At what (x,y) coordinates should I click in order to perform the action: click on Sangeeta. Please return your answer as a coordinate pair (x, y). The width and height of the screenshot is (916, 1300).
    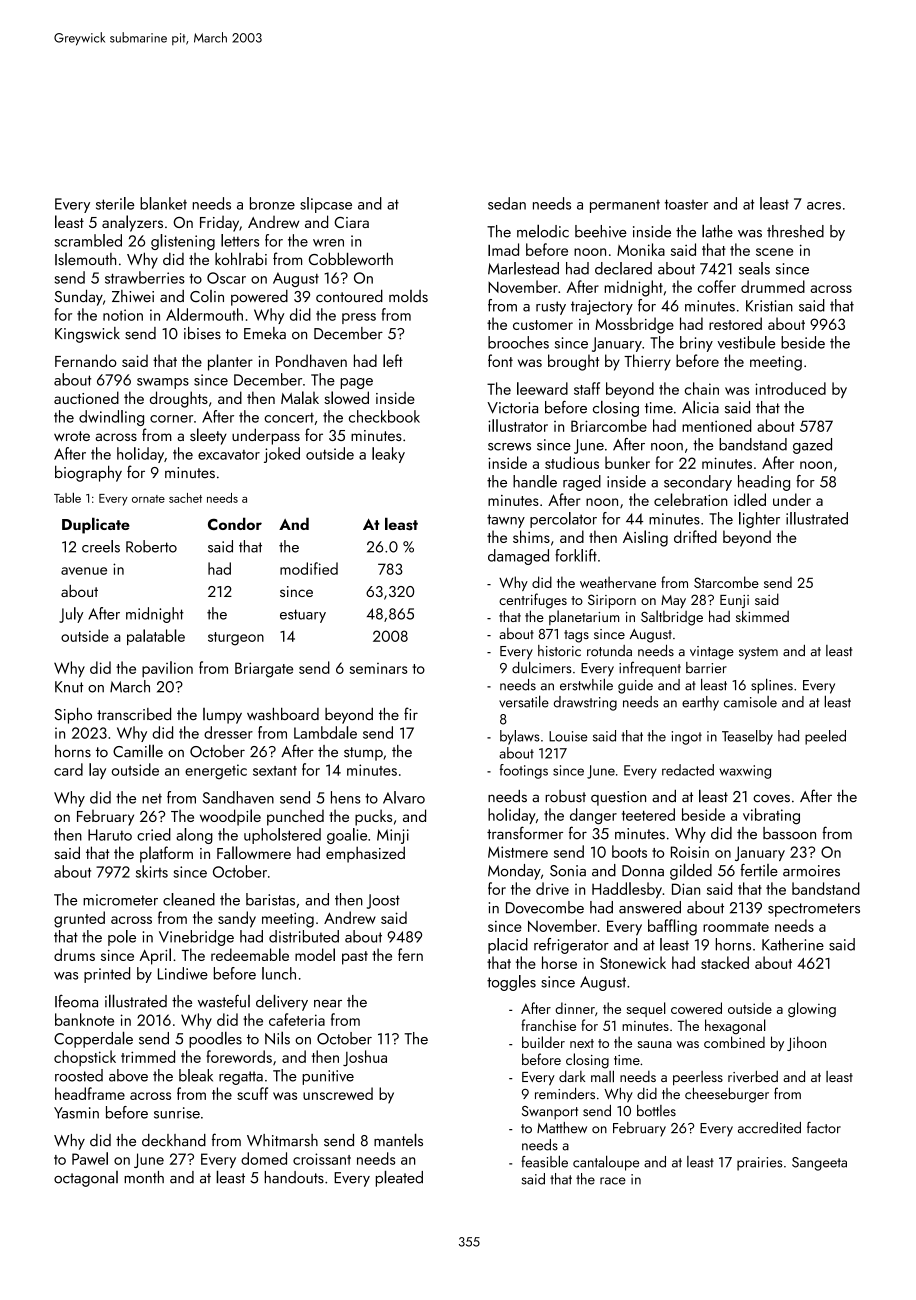
    Looking at the image, I should click on (819, 1164).
